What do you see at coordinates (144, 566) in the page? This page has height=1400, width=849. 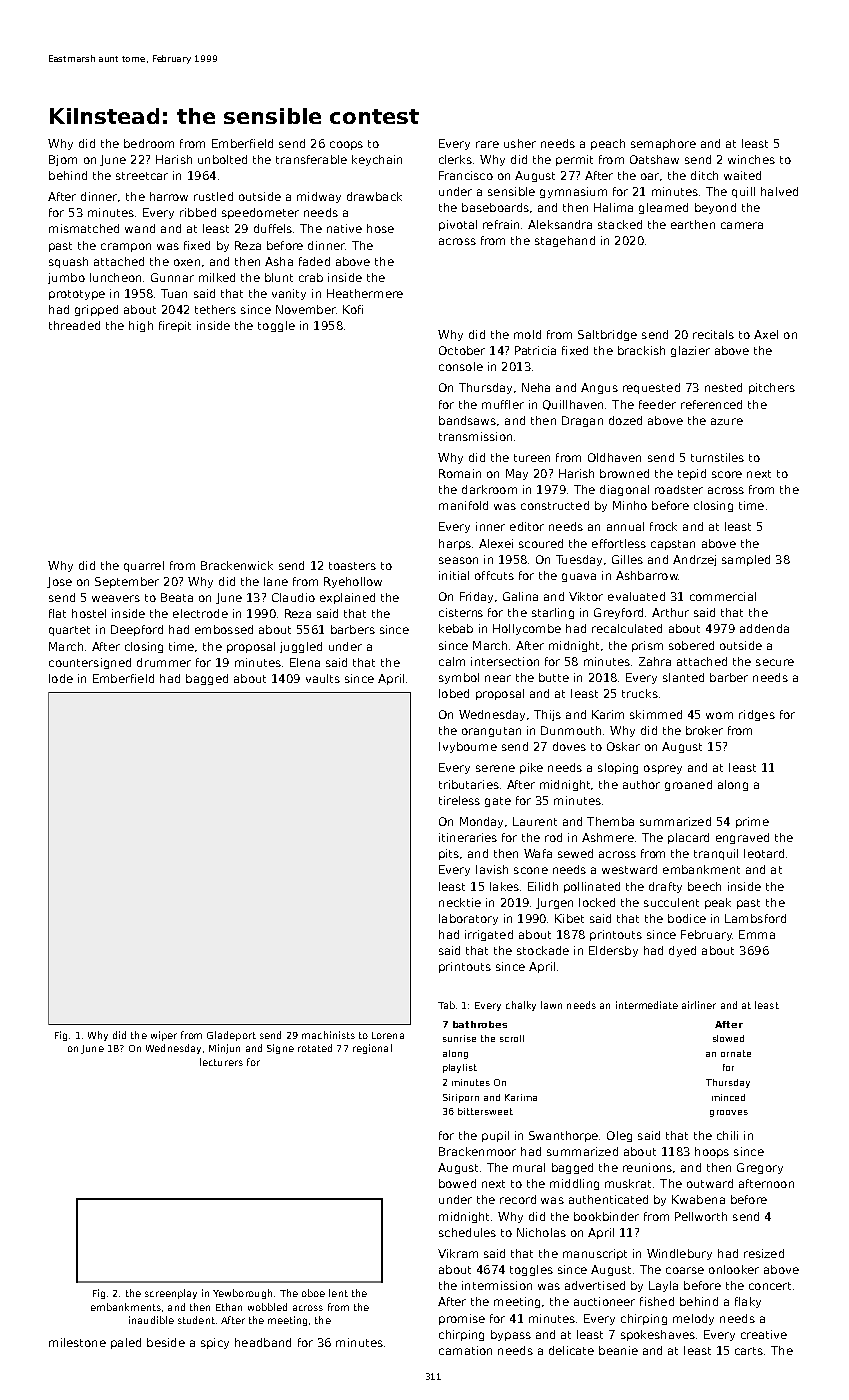 I see `quarrel` at bounding box center [144, 566].
